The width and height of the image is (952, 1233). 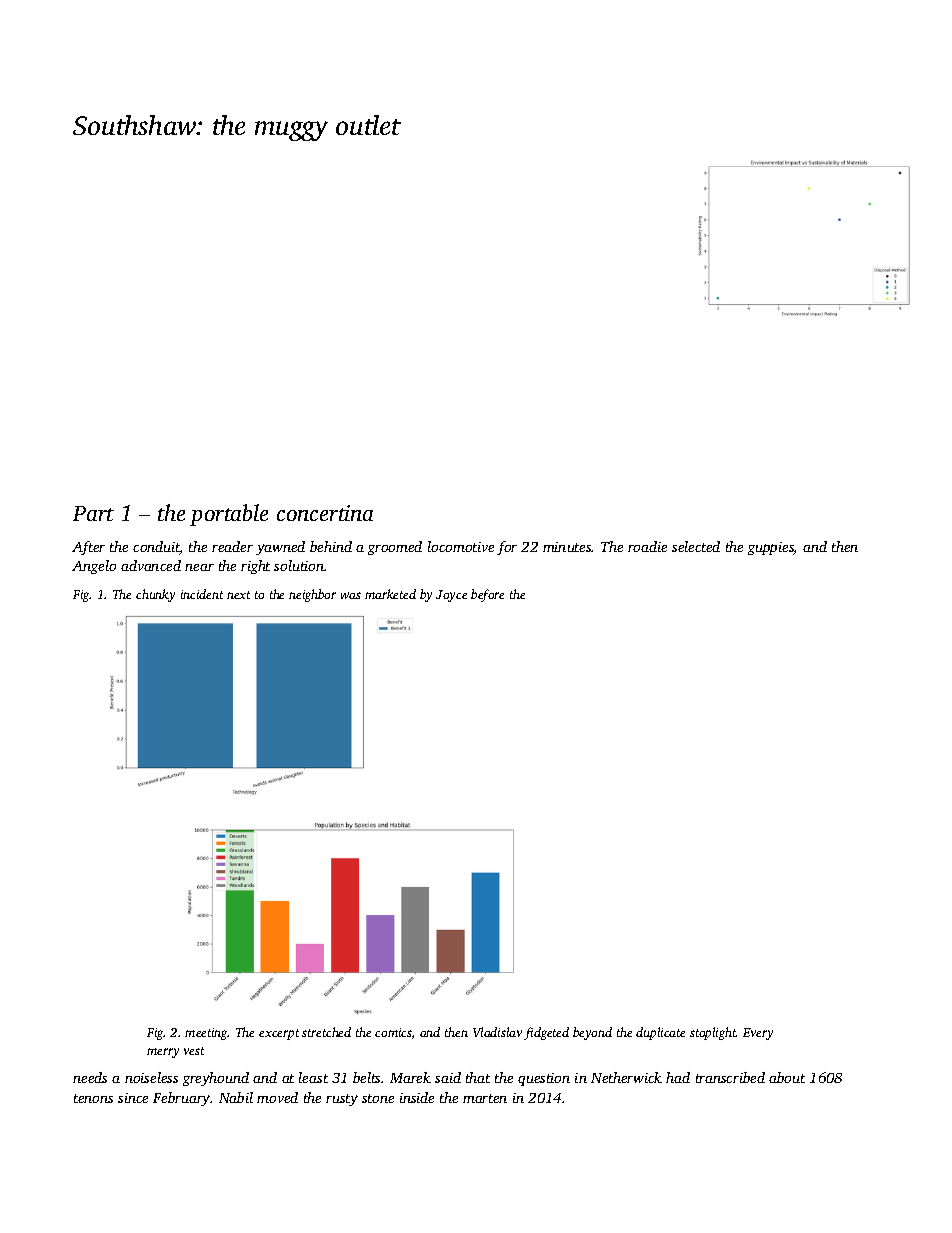 What do you see at coordinates (461, 546) in the image?
I see `locomotive` at bounding box center [461, 546].
